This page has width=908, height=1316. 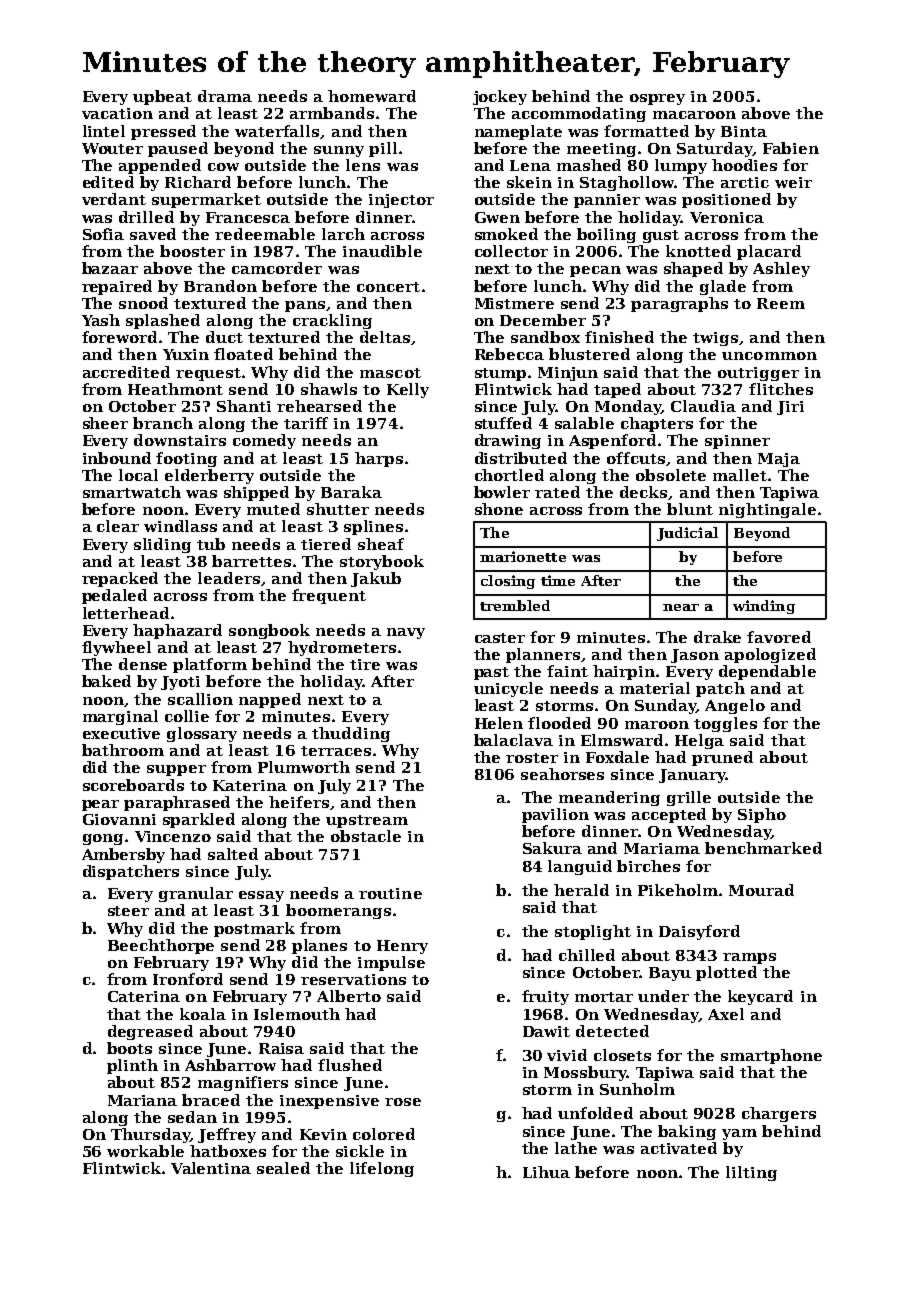 What do you see at coordinates (383, 149) in the page?
I see `pill` at bounding box center [383, 149].
